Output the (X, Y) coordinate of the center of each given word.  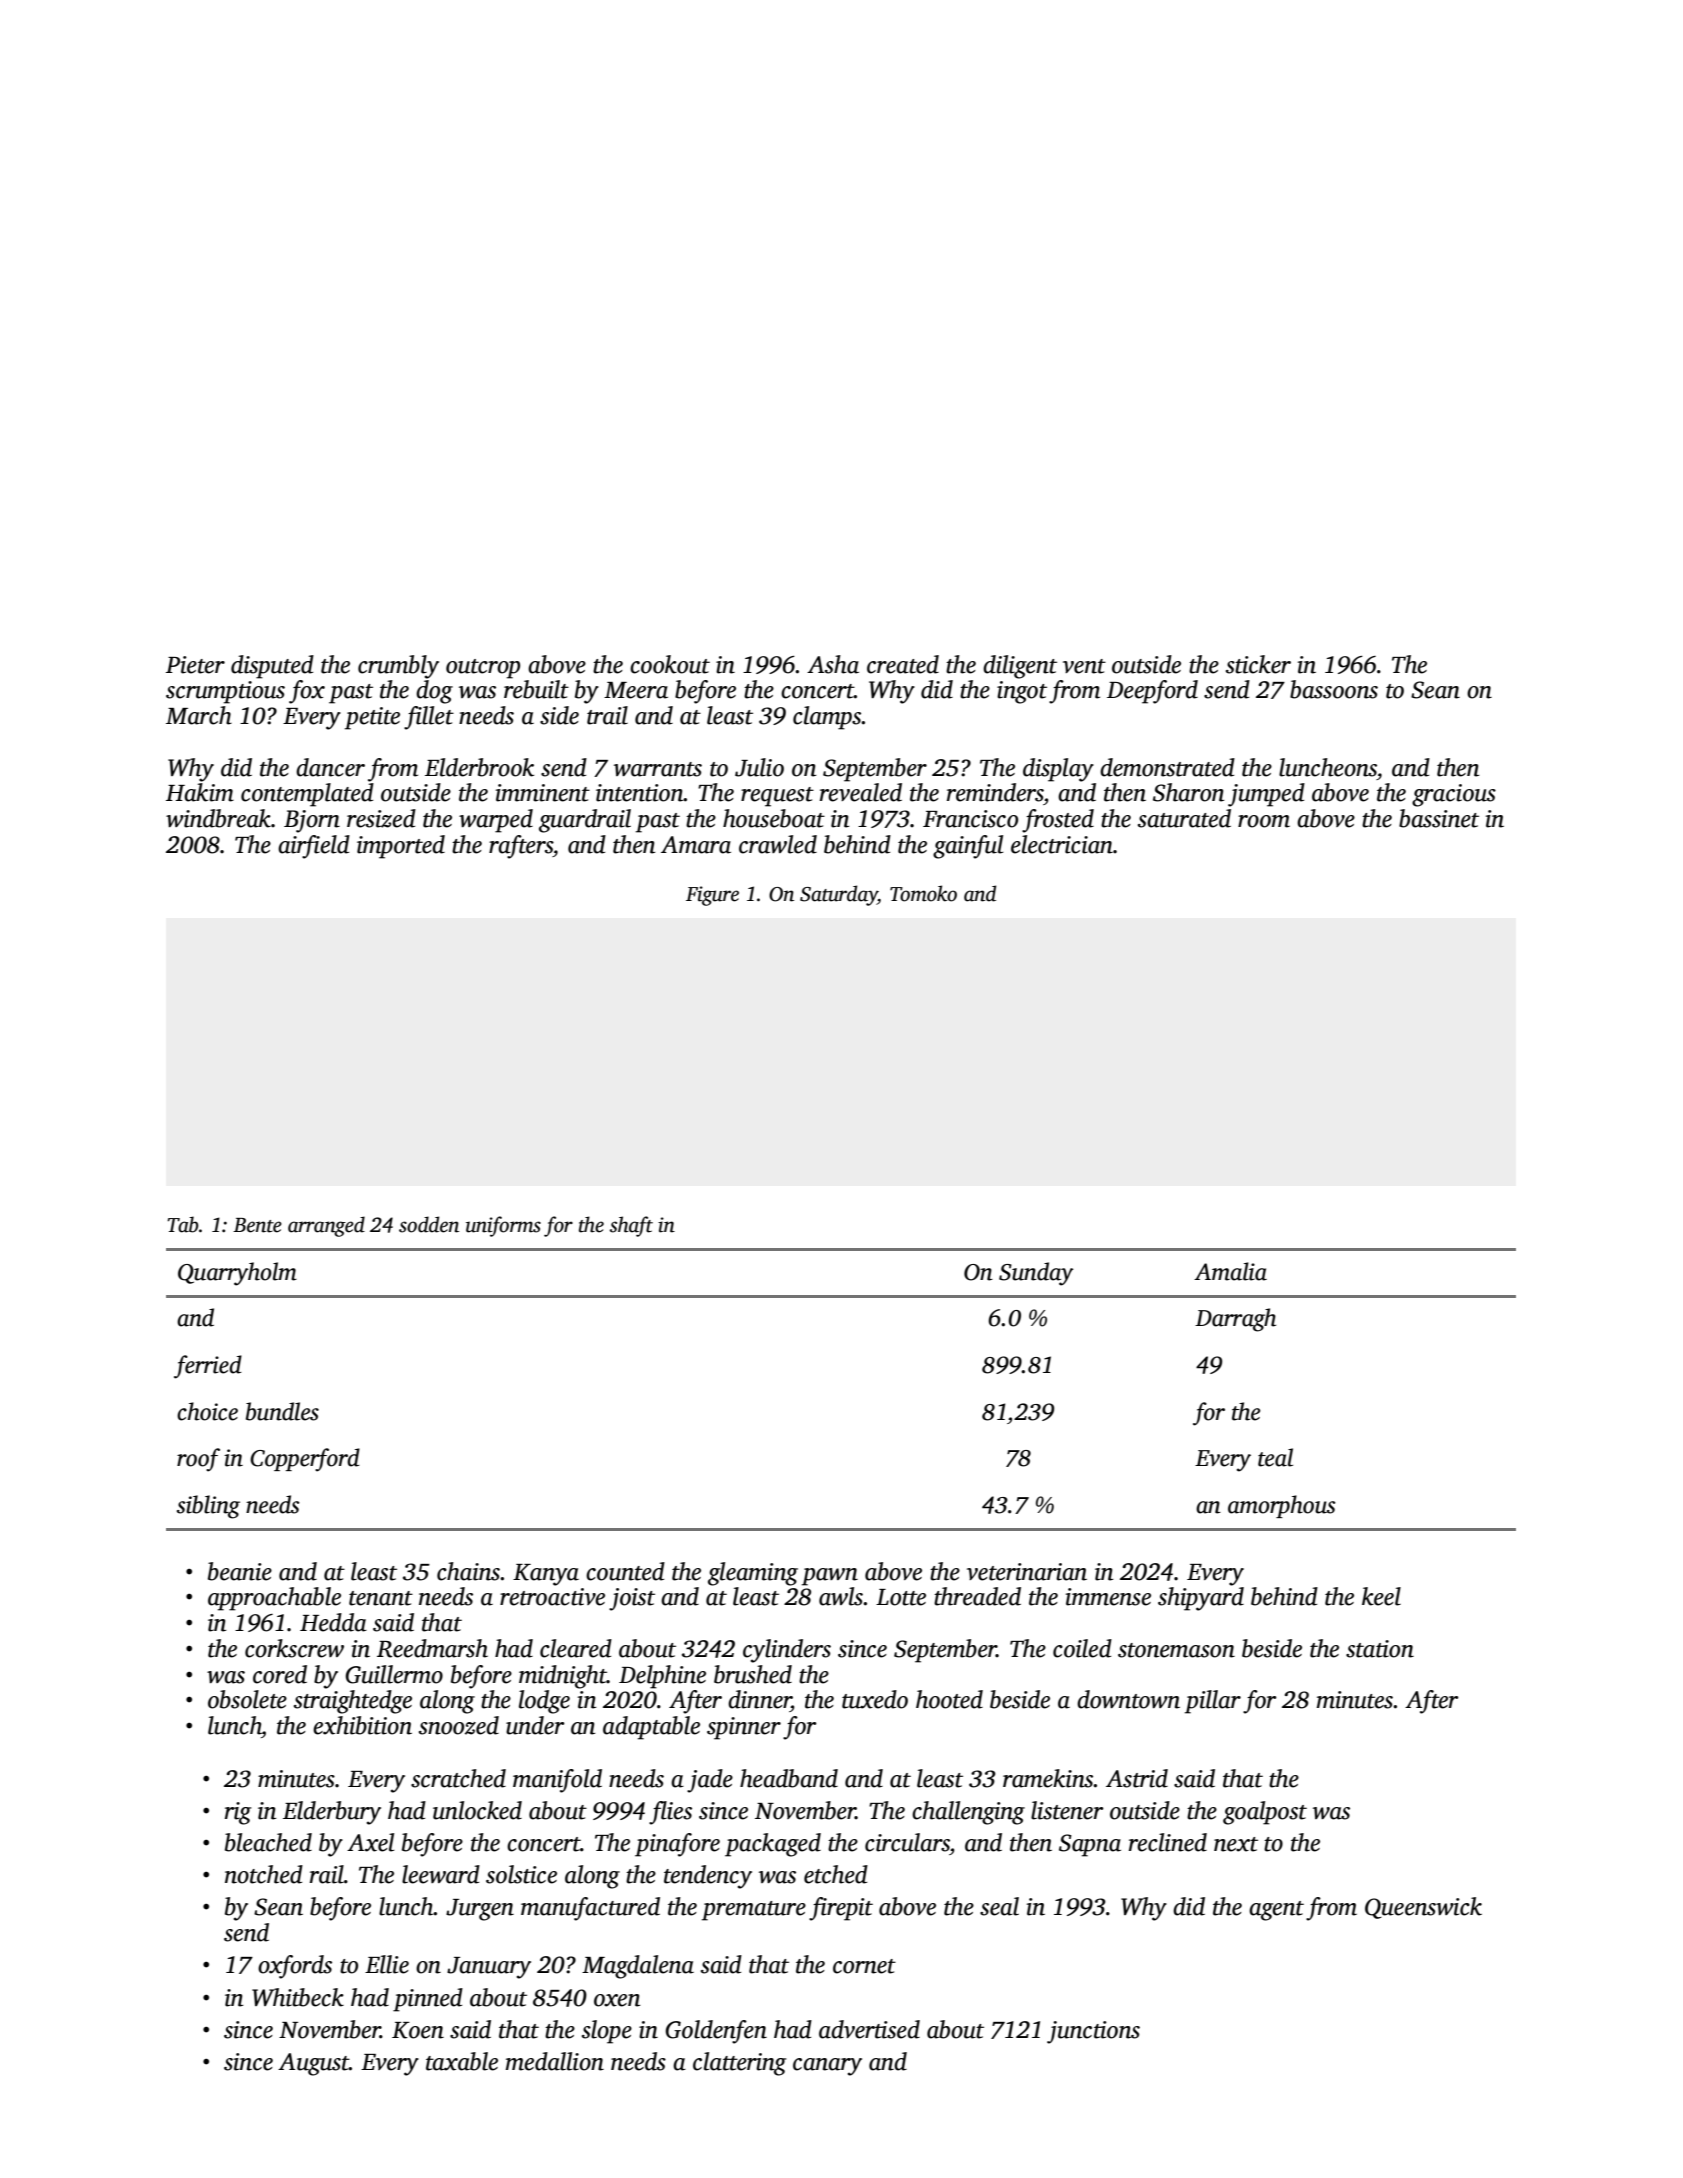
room (1264, 821)
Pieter (195, 665)
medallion (555, 2061)
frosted (1058, 821)
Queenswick (1423, 1908)
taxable (462, 2061)
